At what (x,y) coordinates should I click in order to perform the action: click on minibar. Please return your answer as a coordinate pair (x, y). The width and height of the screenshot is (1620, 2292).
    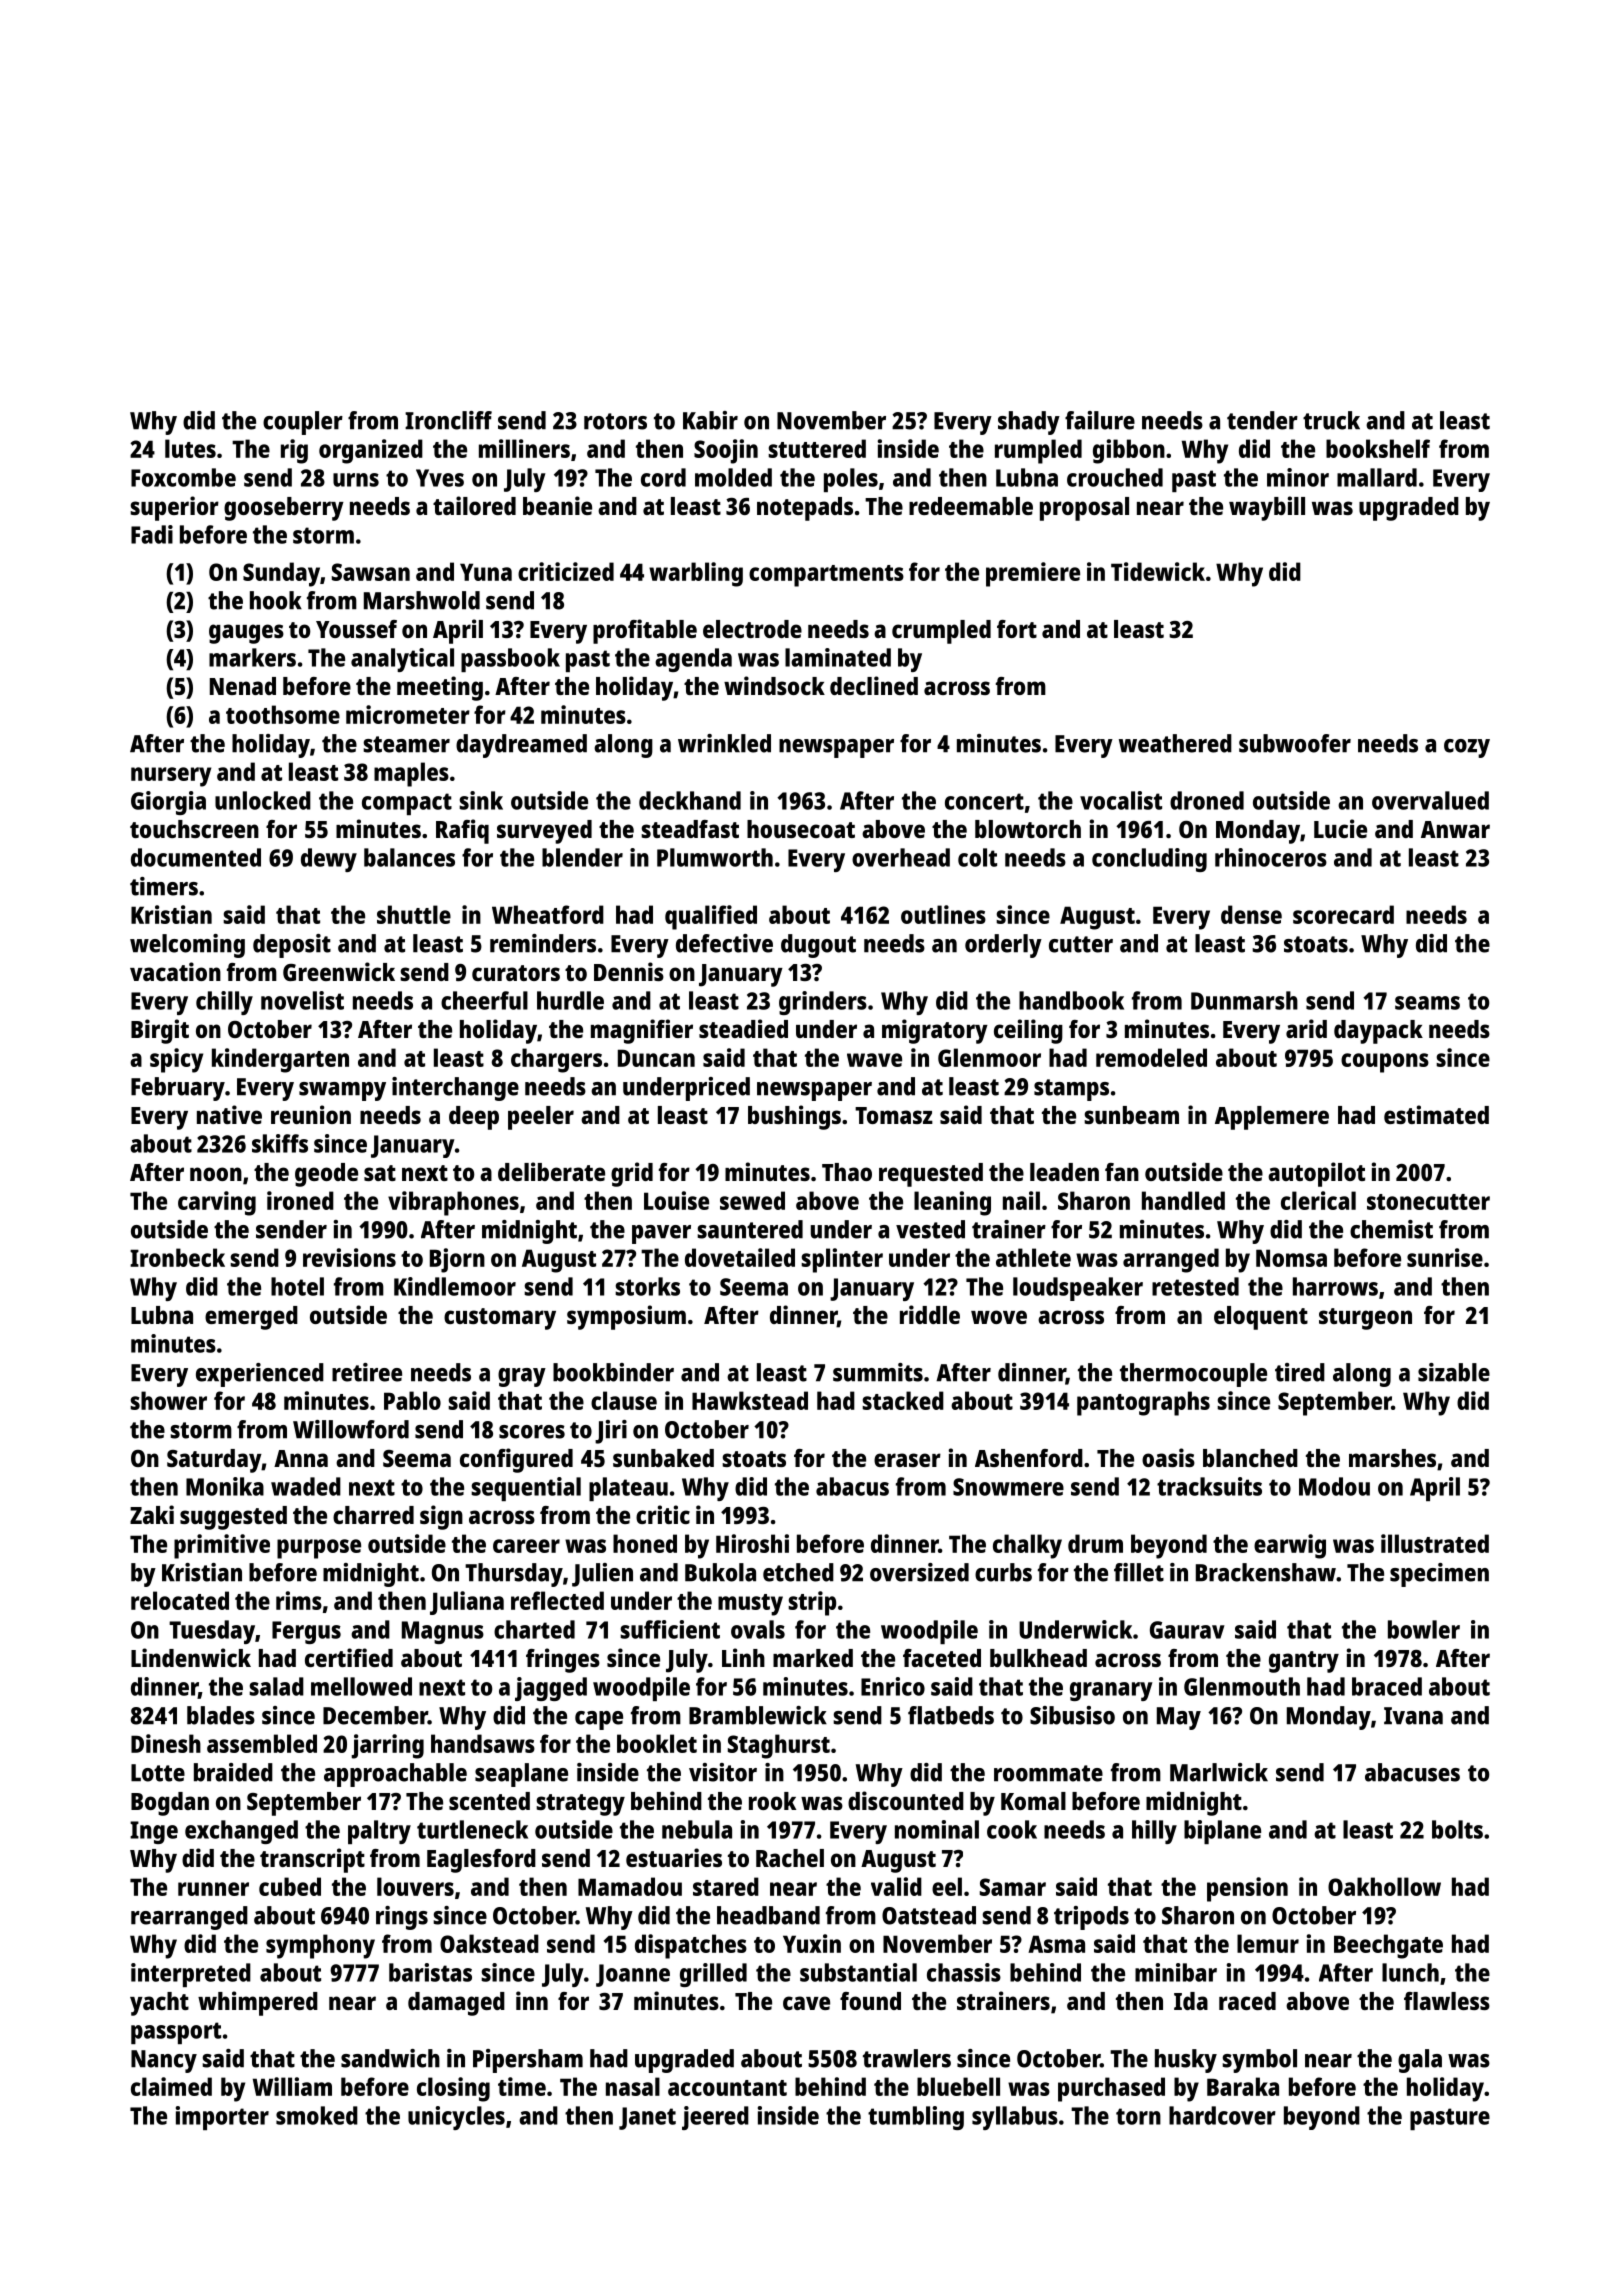
    Looking at the image, I should click on (1176, 1972).
